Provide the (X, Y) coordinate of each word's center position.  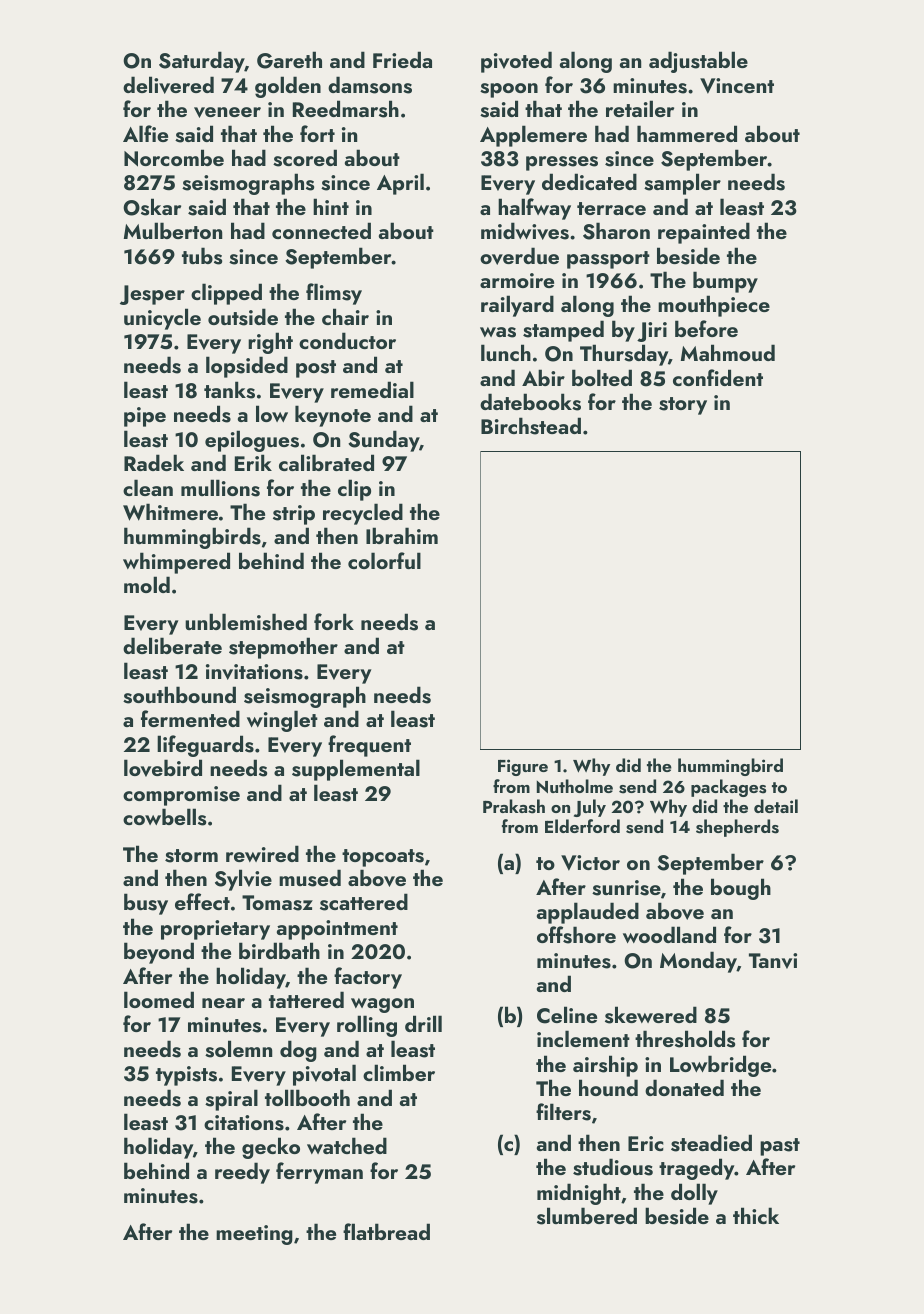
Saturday (202, 62)
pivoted (516, 62)
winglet (282, 721)
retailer (640, 108)
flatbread (386, 1231)
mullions (220, 488)
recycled (363, 514)
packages (728, 788)
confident (718, 377)
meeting (254, 1235)
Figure (523, 767)
